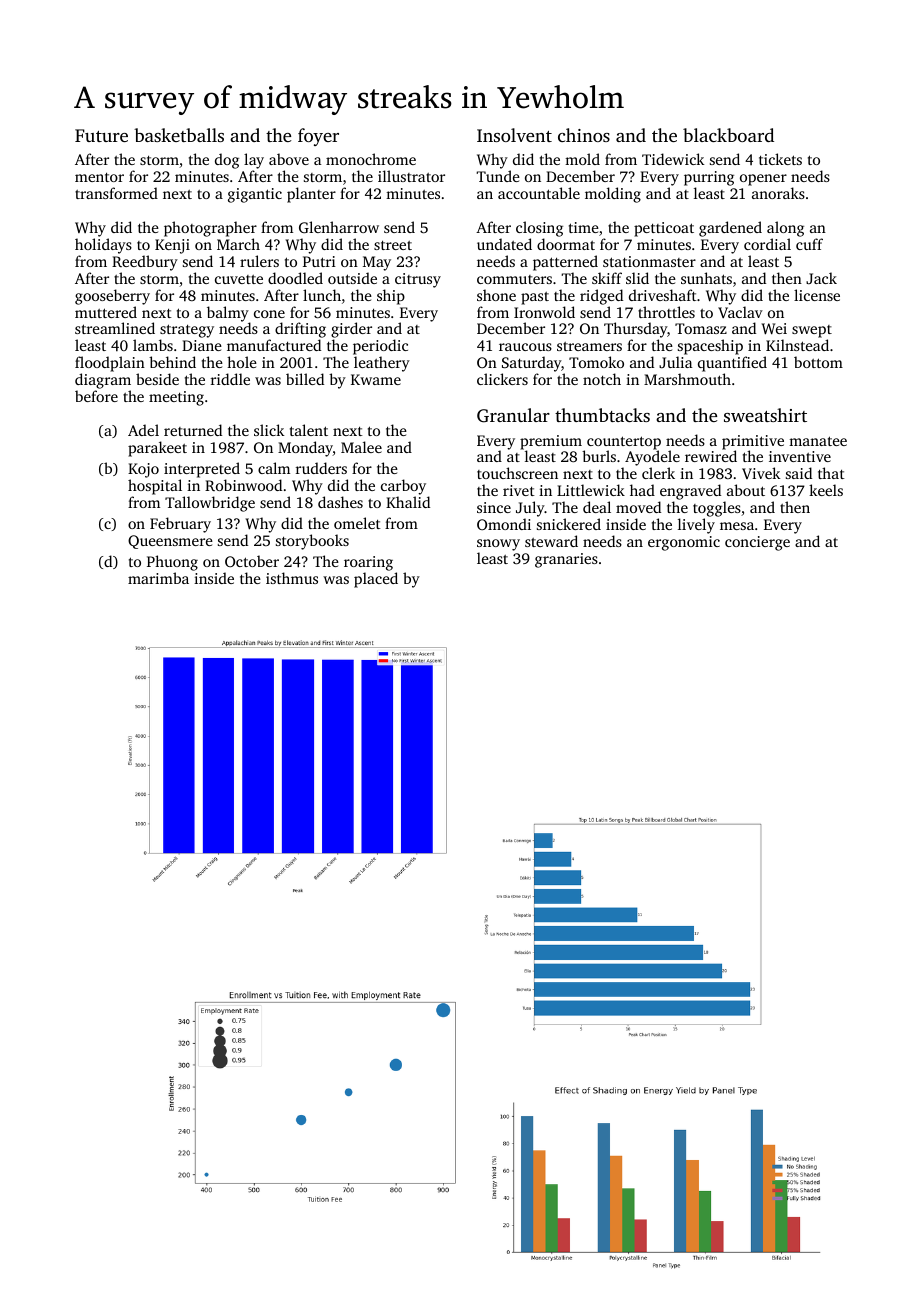 This screenshot has height=1308, width=924. I want to click on petticoat, so click(664, 229).
